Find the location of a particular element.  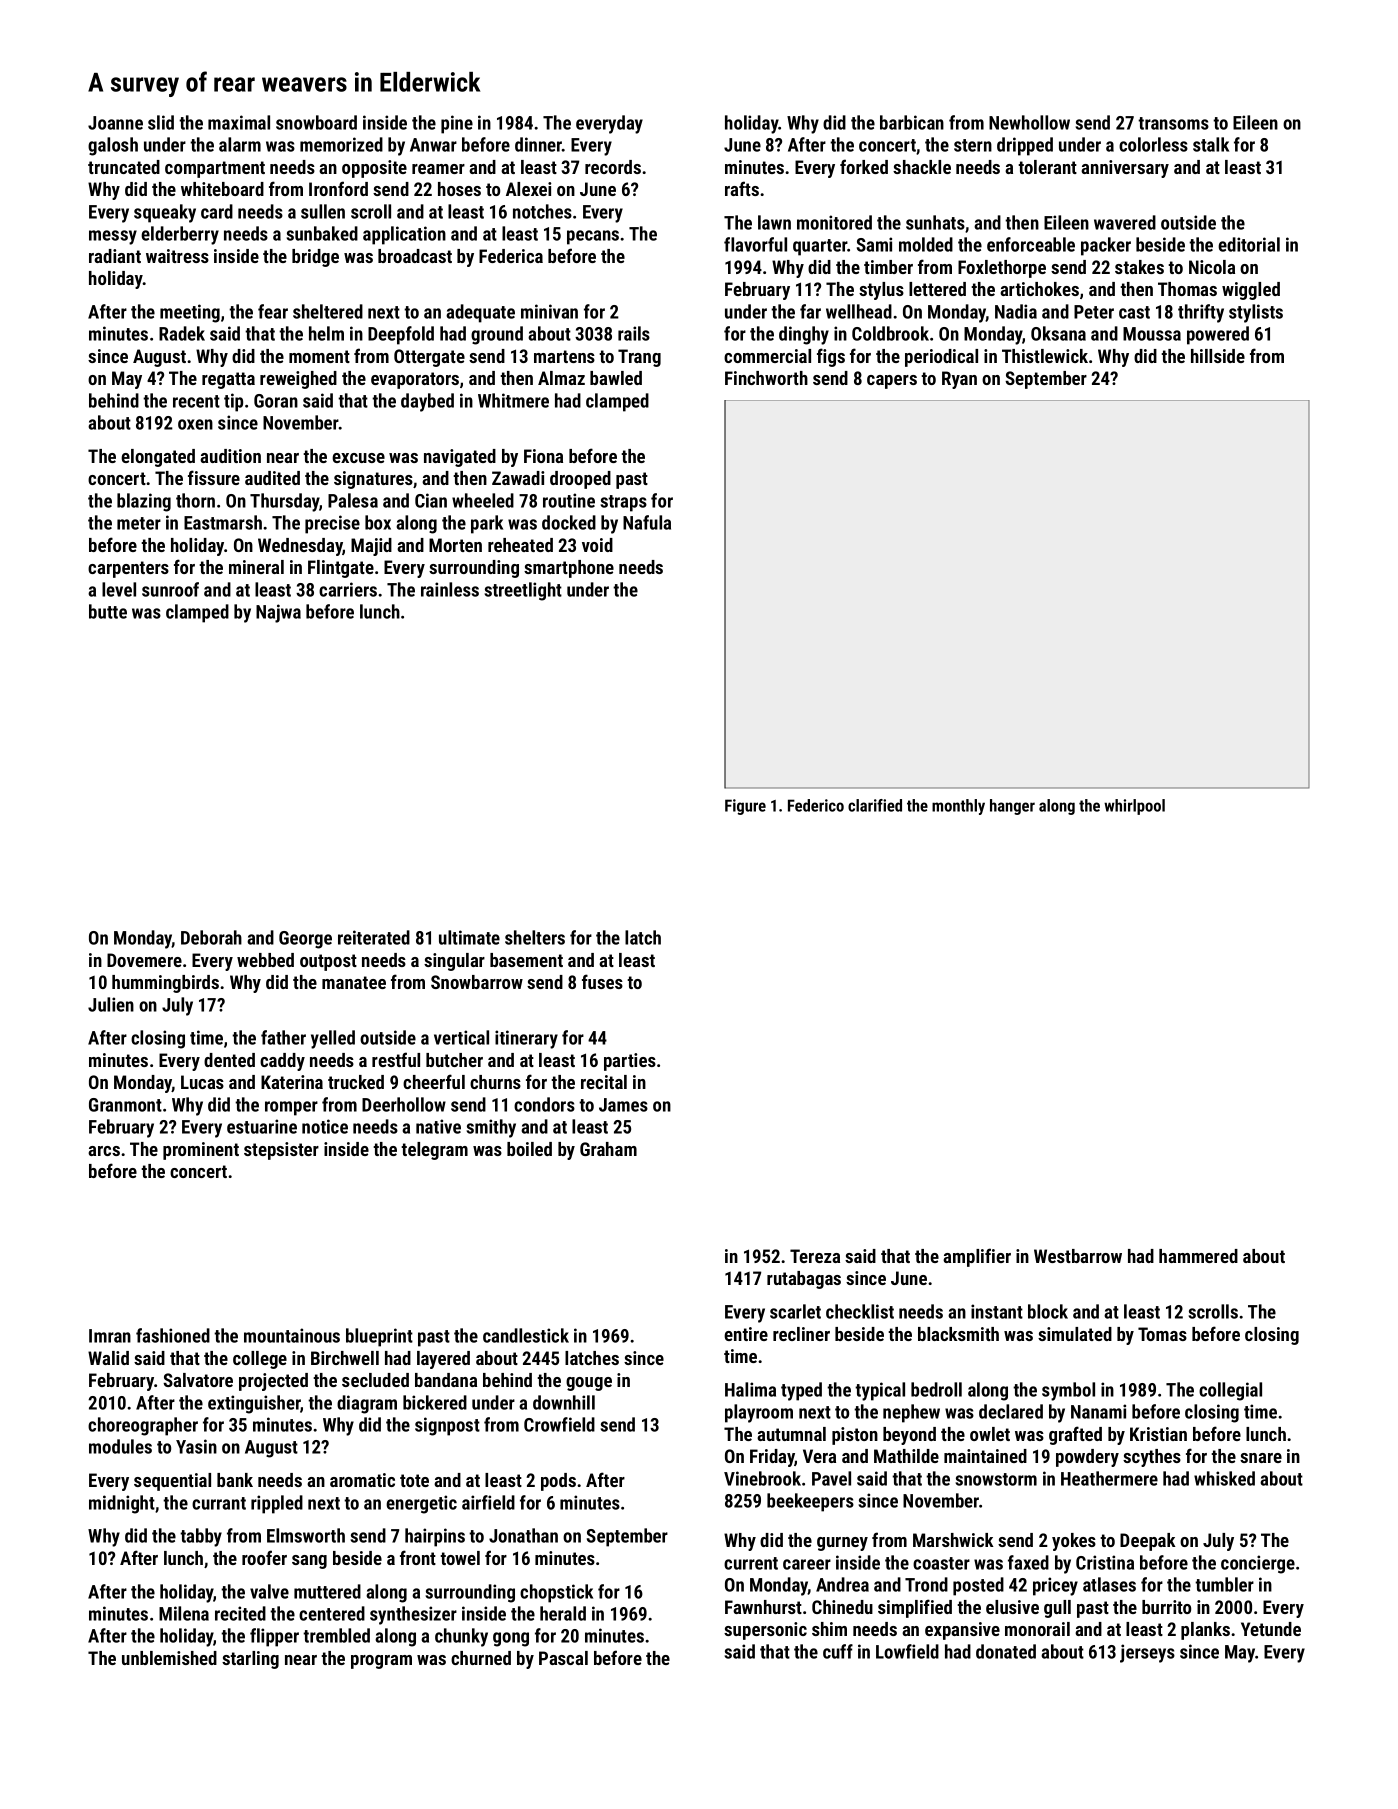

Newhollow is located at coordinates (1029, 122).
